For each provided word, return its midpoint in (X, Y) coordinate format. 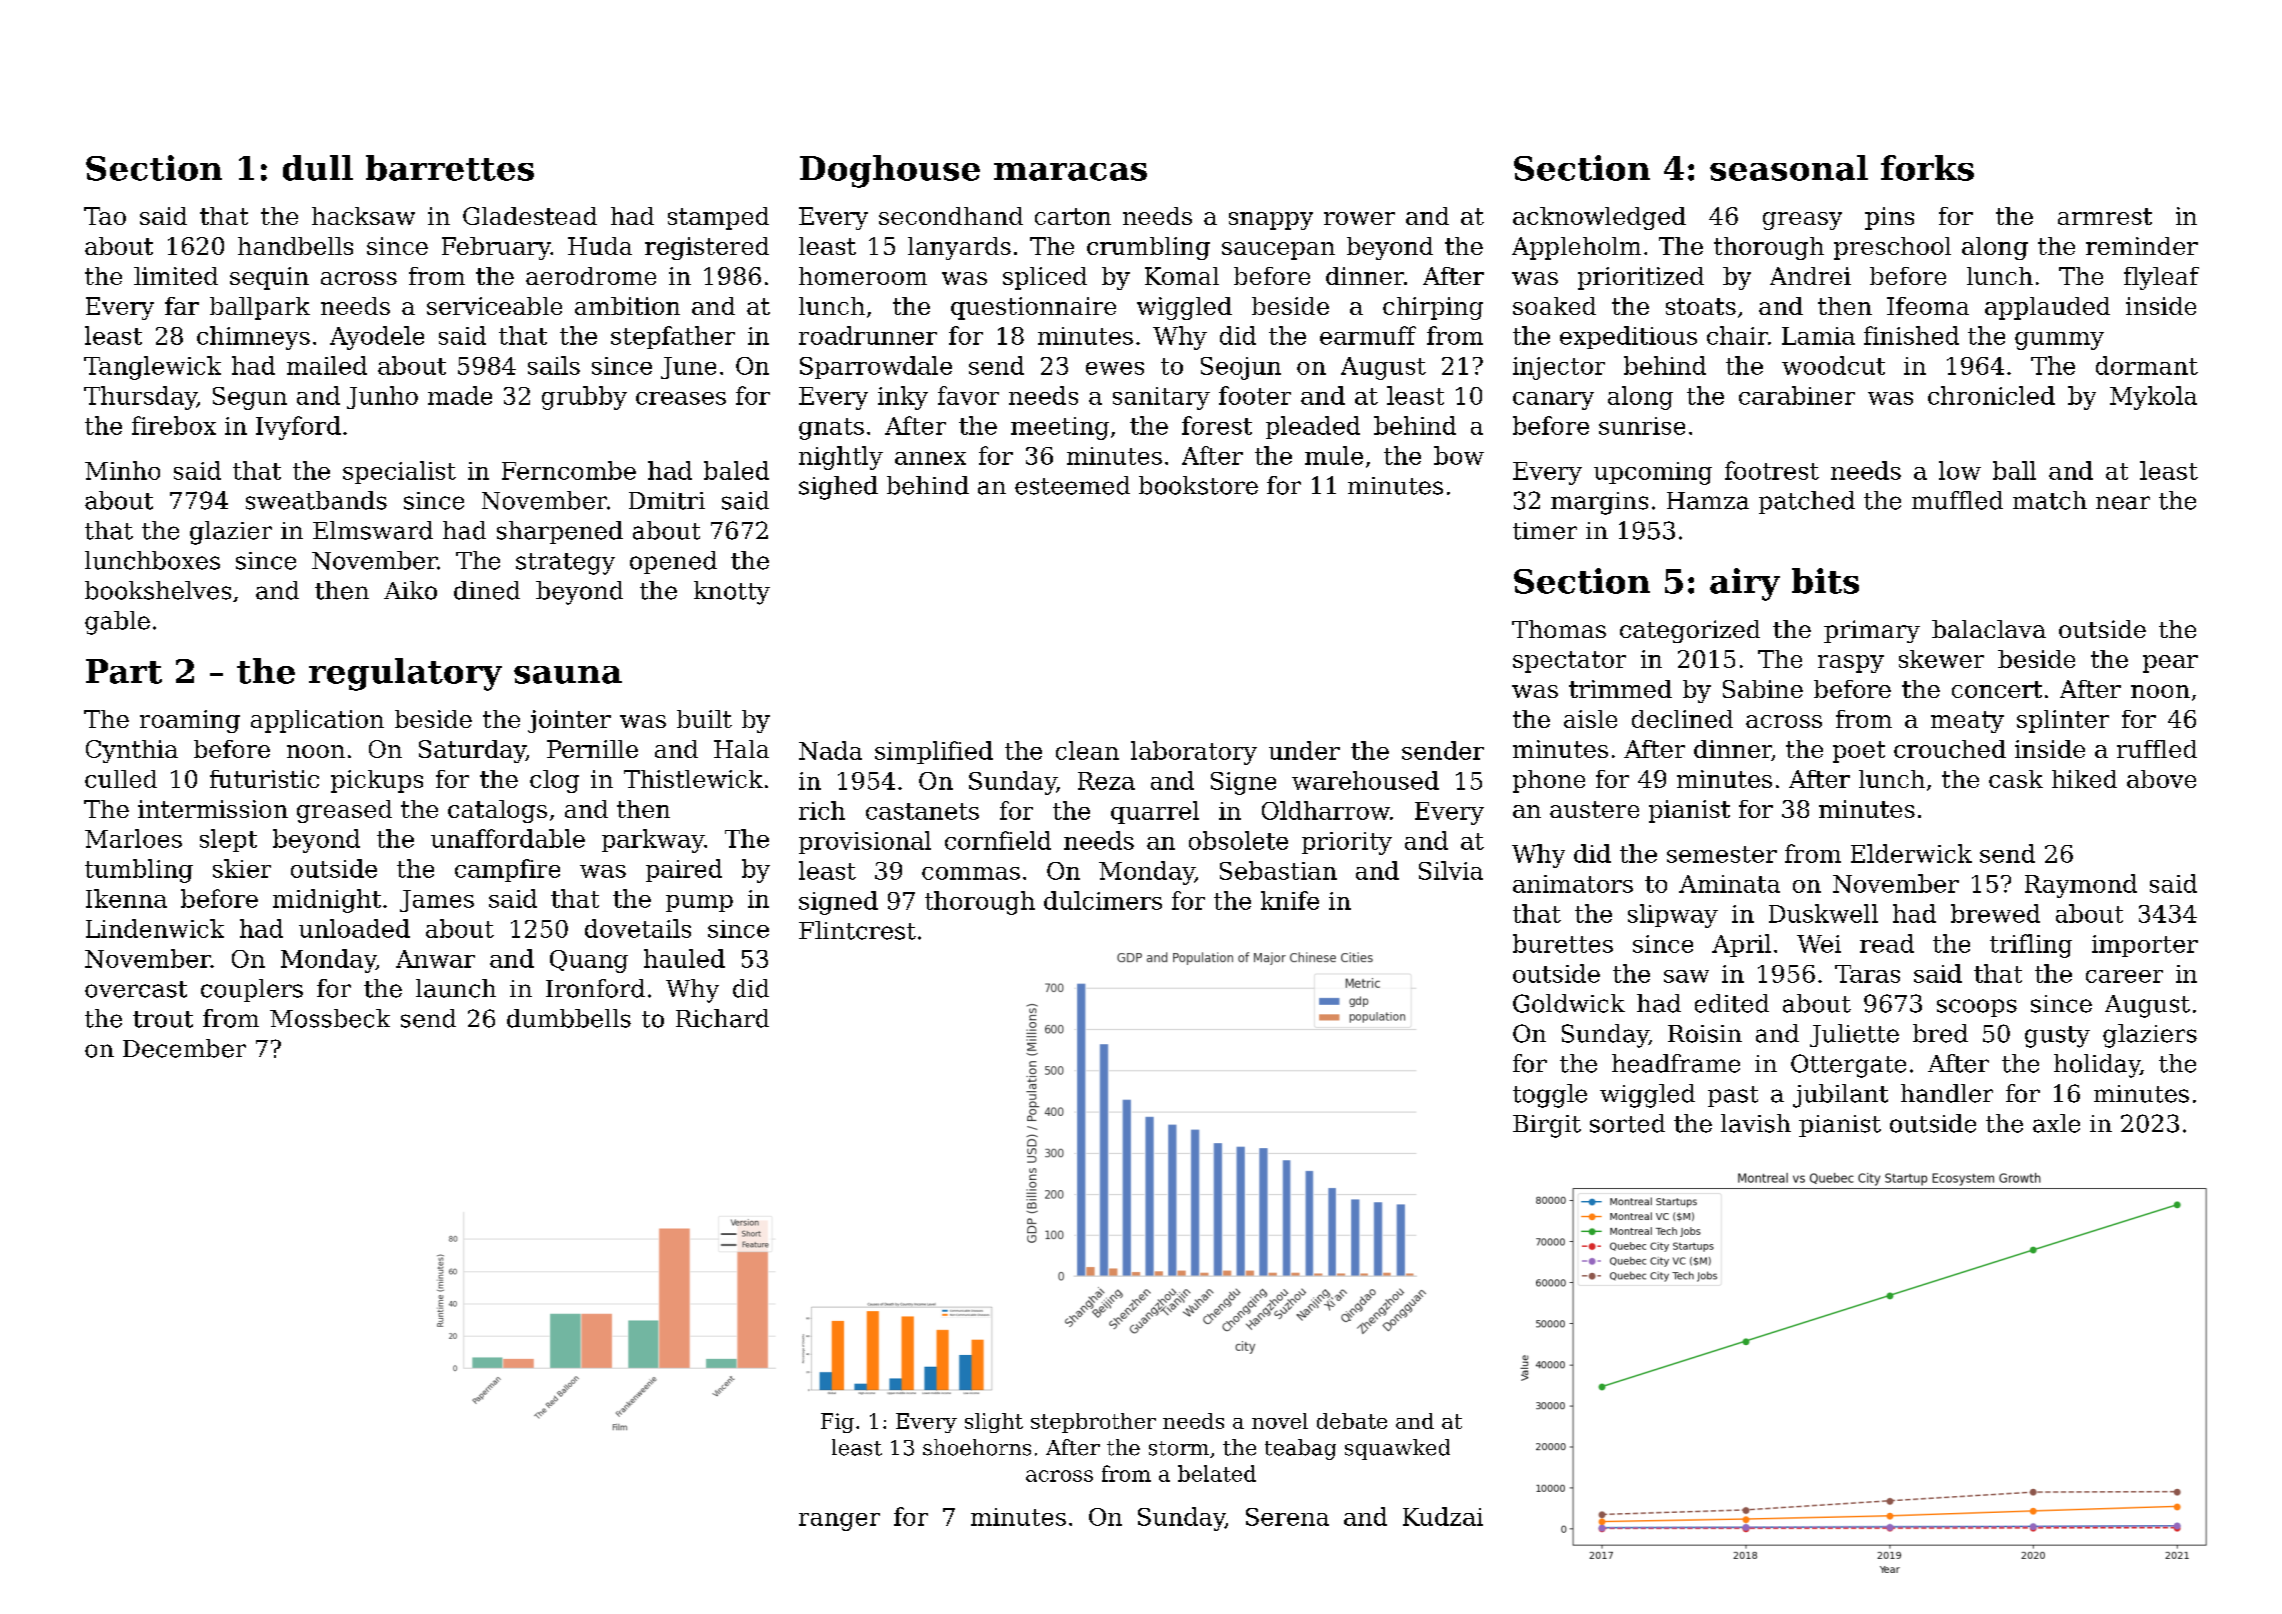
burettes (1563, 943)
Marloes (133, 838)
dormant (2147, 365)
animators (1573, 884)
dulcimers (1103, 900)
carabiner (1797, 395)
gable (117, 623)
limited (176, 276)
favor (968, 395)
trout (163, 1019)
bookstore (1198, 485)
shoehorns (977, 1447)
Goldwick (1569, 1003)
